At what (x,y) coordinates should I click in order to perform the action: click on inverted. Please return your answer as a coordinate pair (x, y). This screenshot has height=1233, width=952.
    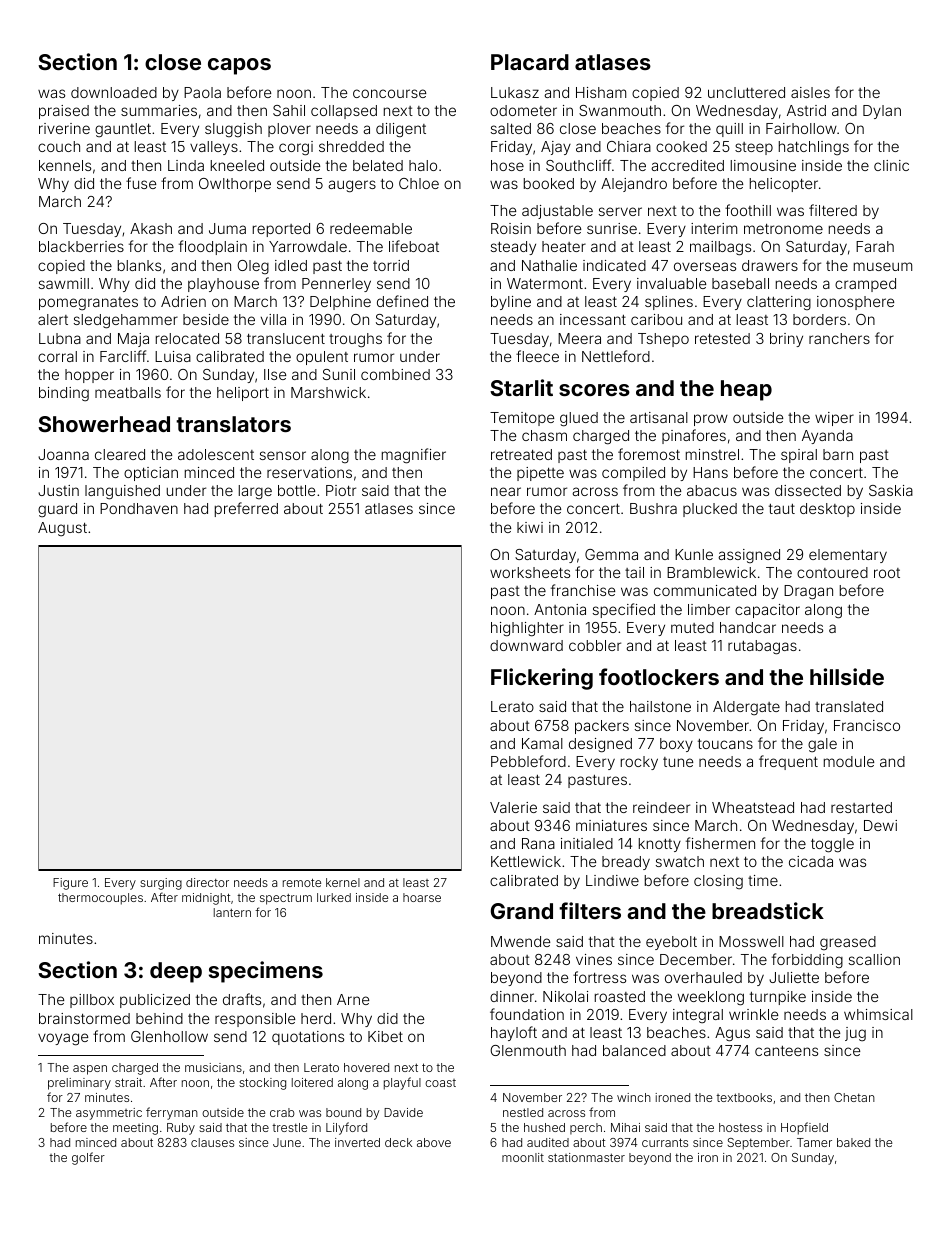
    Looking at the image, I should click on (357, 1142).
